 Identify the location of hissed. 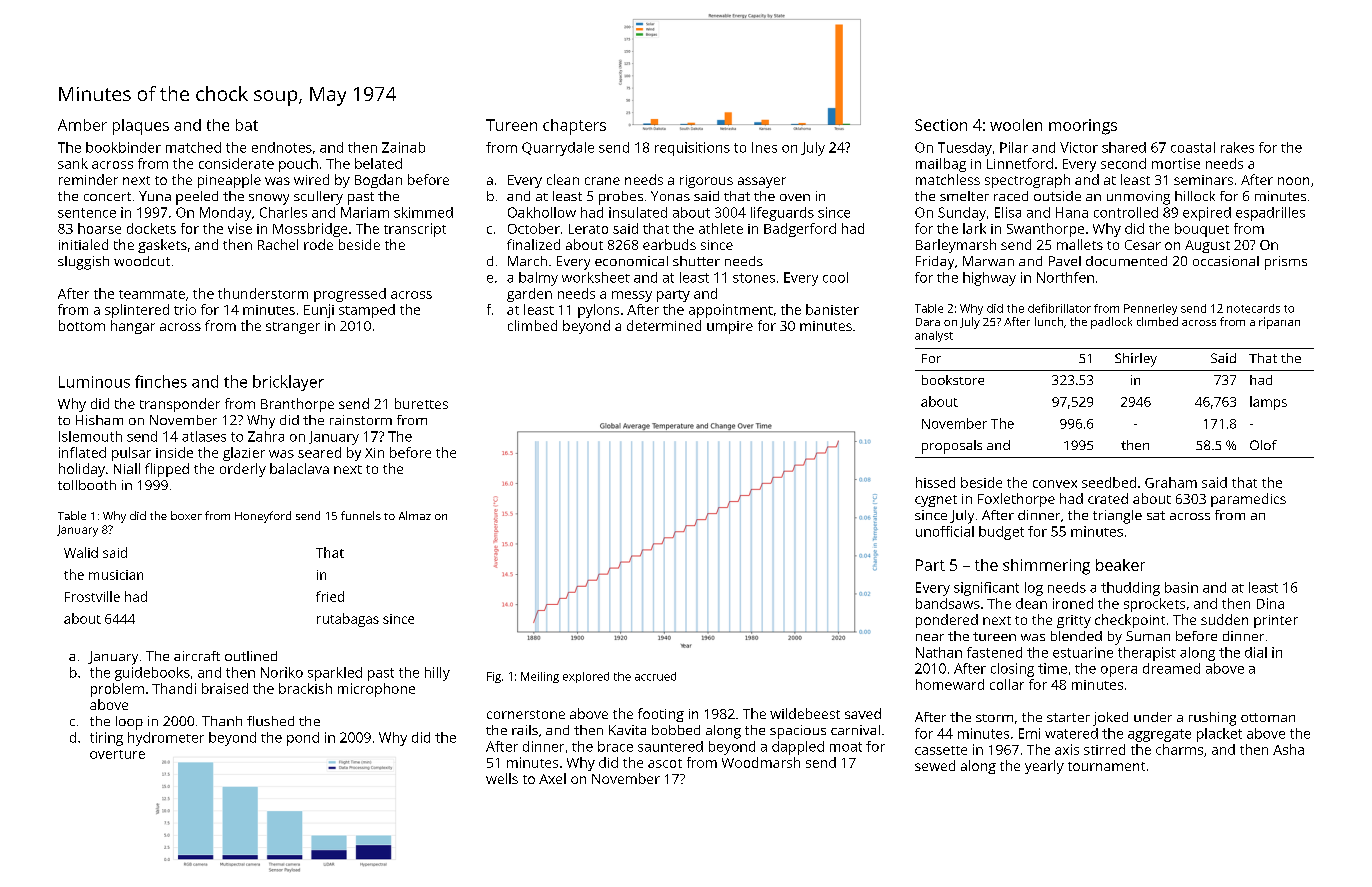
(935, 482).
